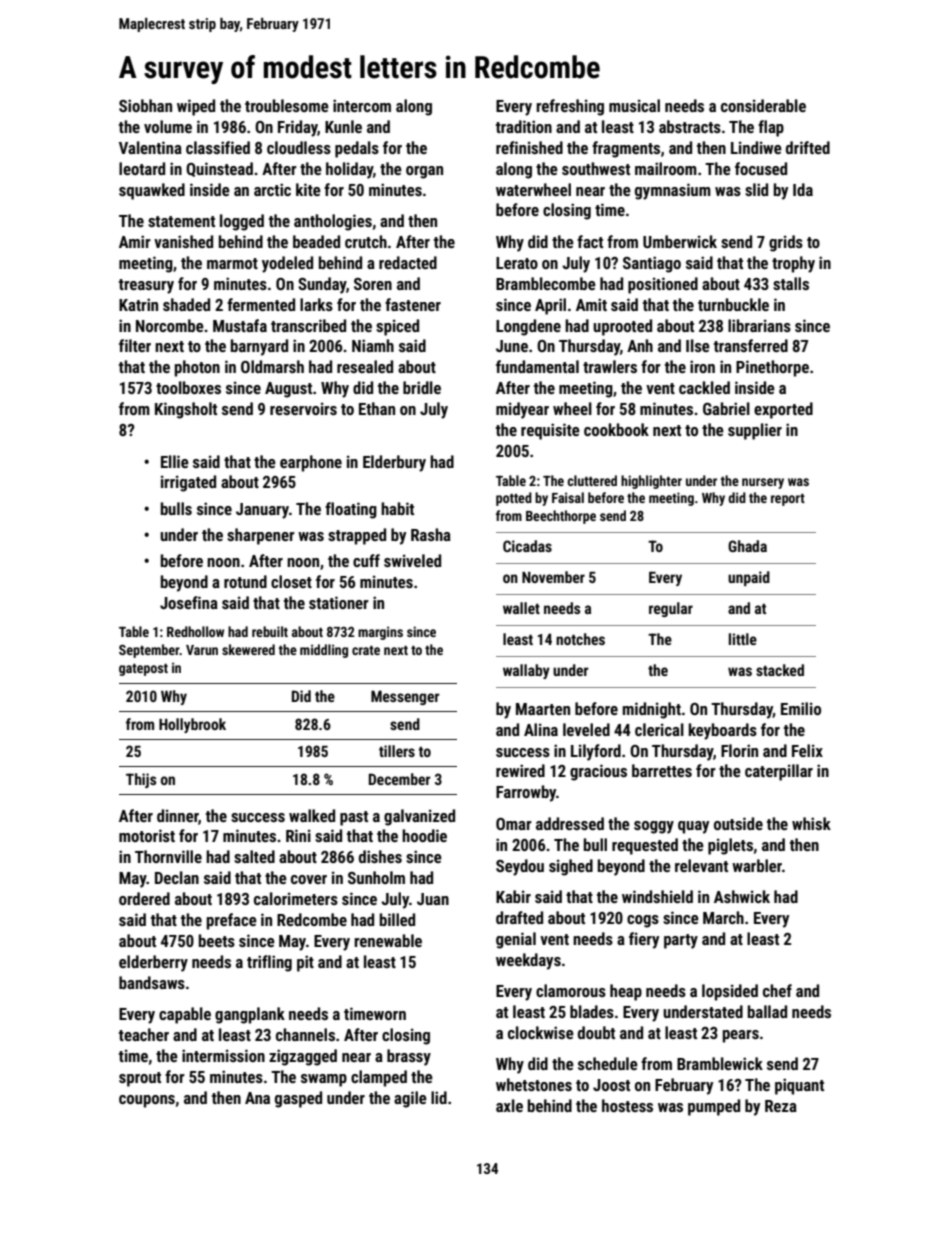 This screenshot has height=1233, width=952. Describe the element at coordinates (701, 865) in the screenshot. I see `relevant` at that location.
